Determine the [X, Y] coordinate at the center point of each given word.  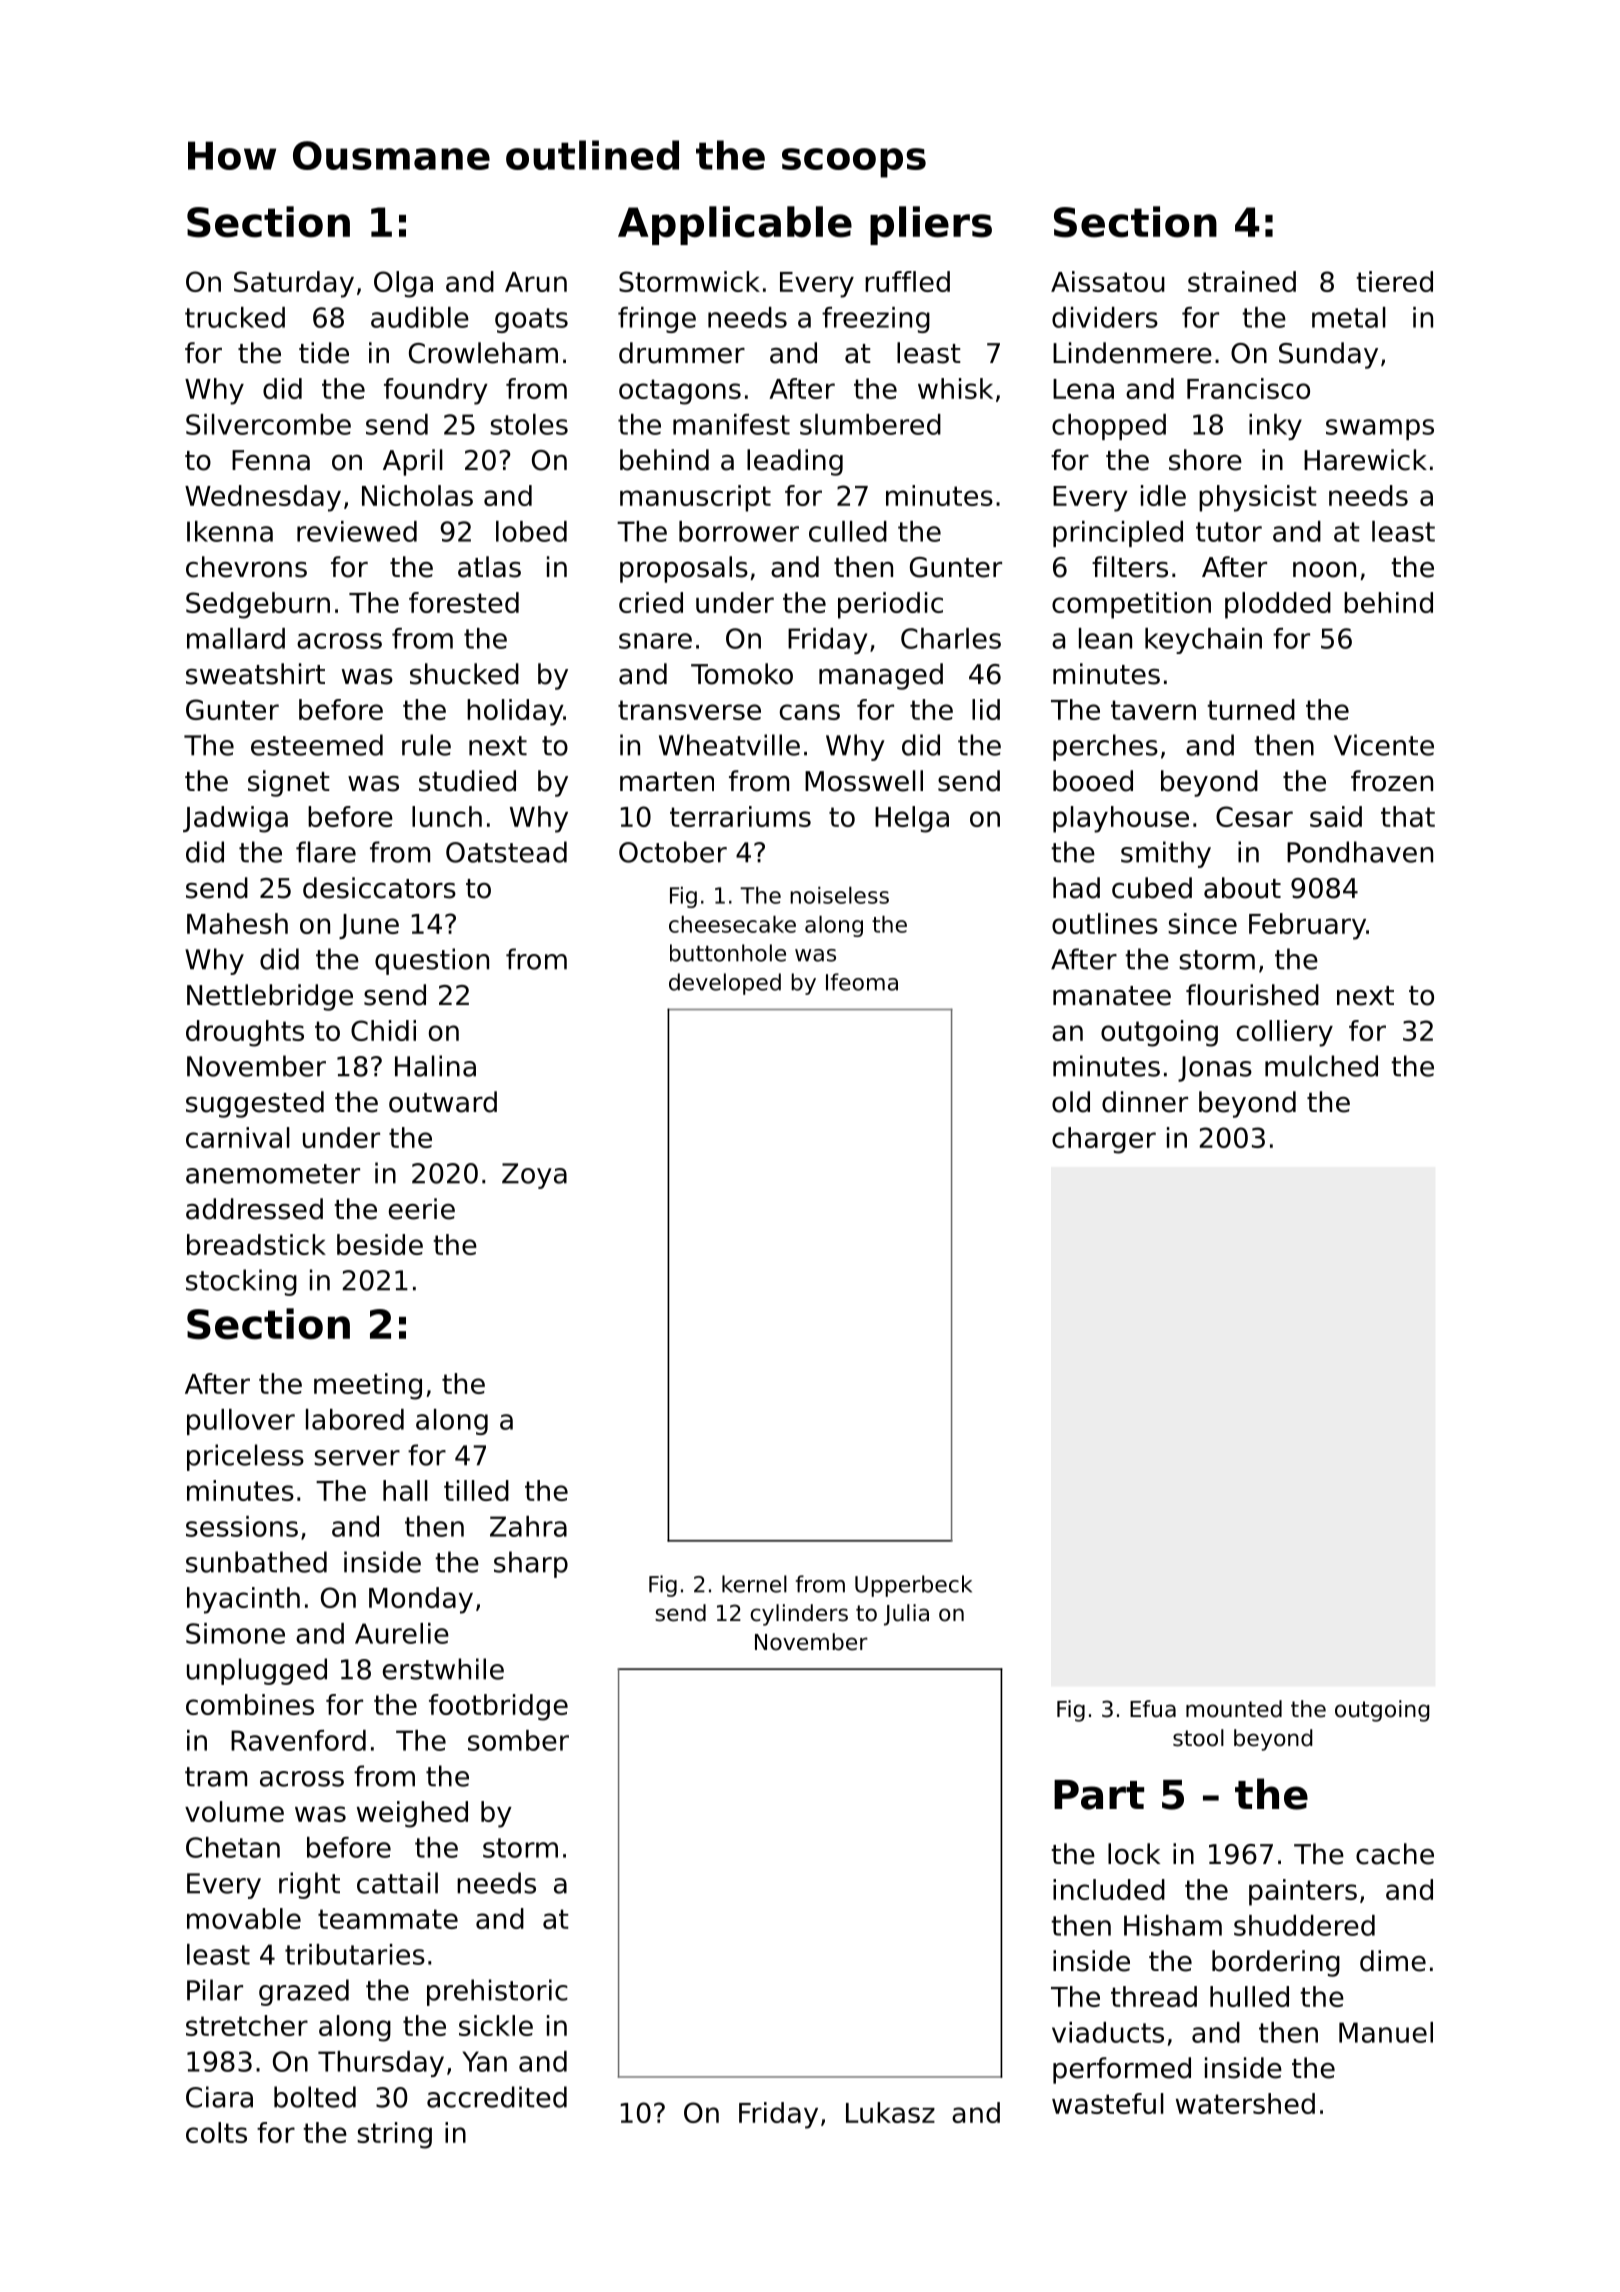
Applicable [735, 225]
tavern [1153, 710]
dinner [1145, 1102]
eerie [422, 1209]
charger [1104, 1140]
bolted [315, 2097]
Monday [421, 1600]
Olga [403, 284]
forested [464, 602]
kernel [754, 1584]
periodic [890, 605]
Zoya [534, 1176]
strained [1242, 281]
